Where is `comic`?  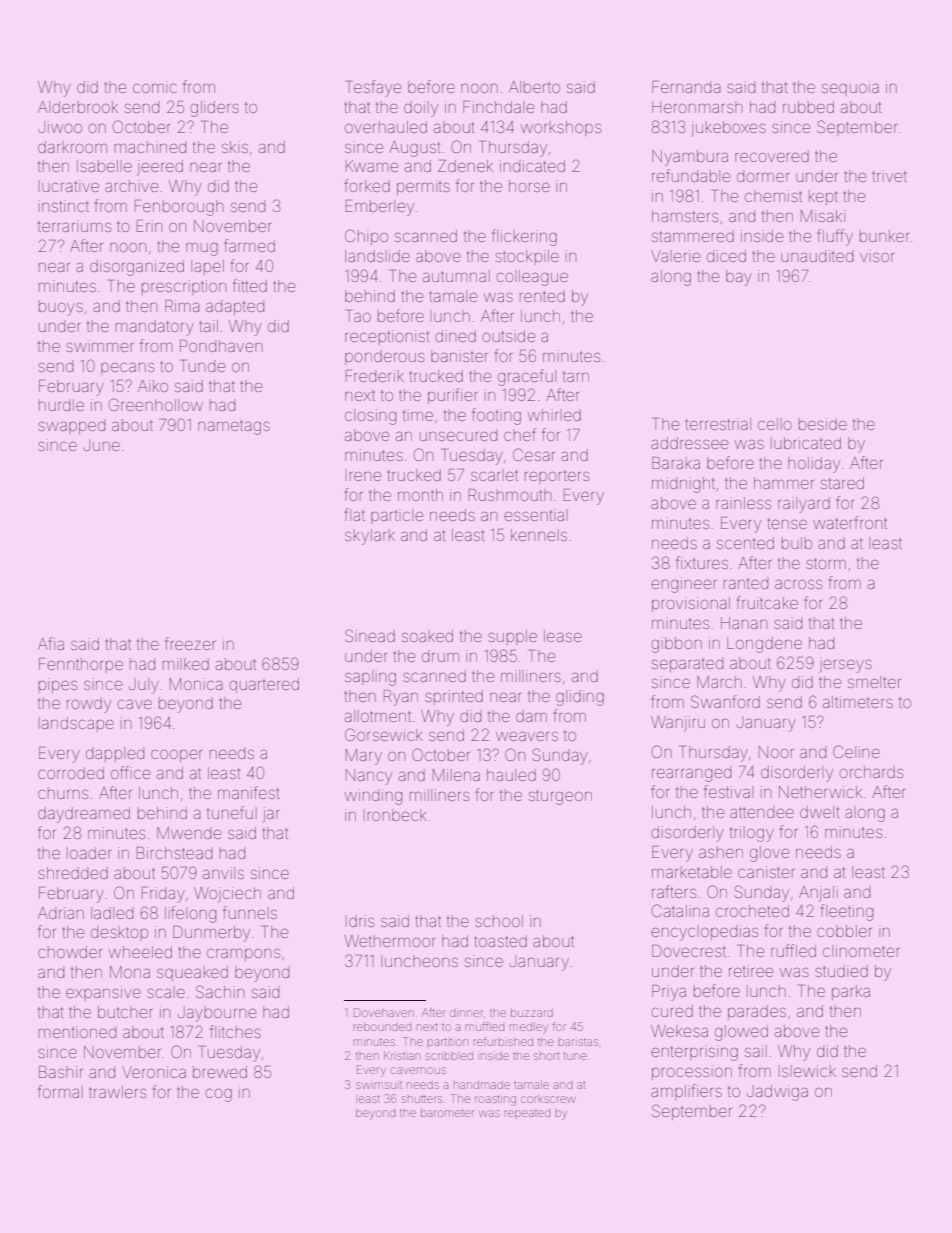
comic is located at coordinates (155, 87).
